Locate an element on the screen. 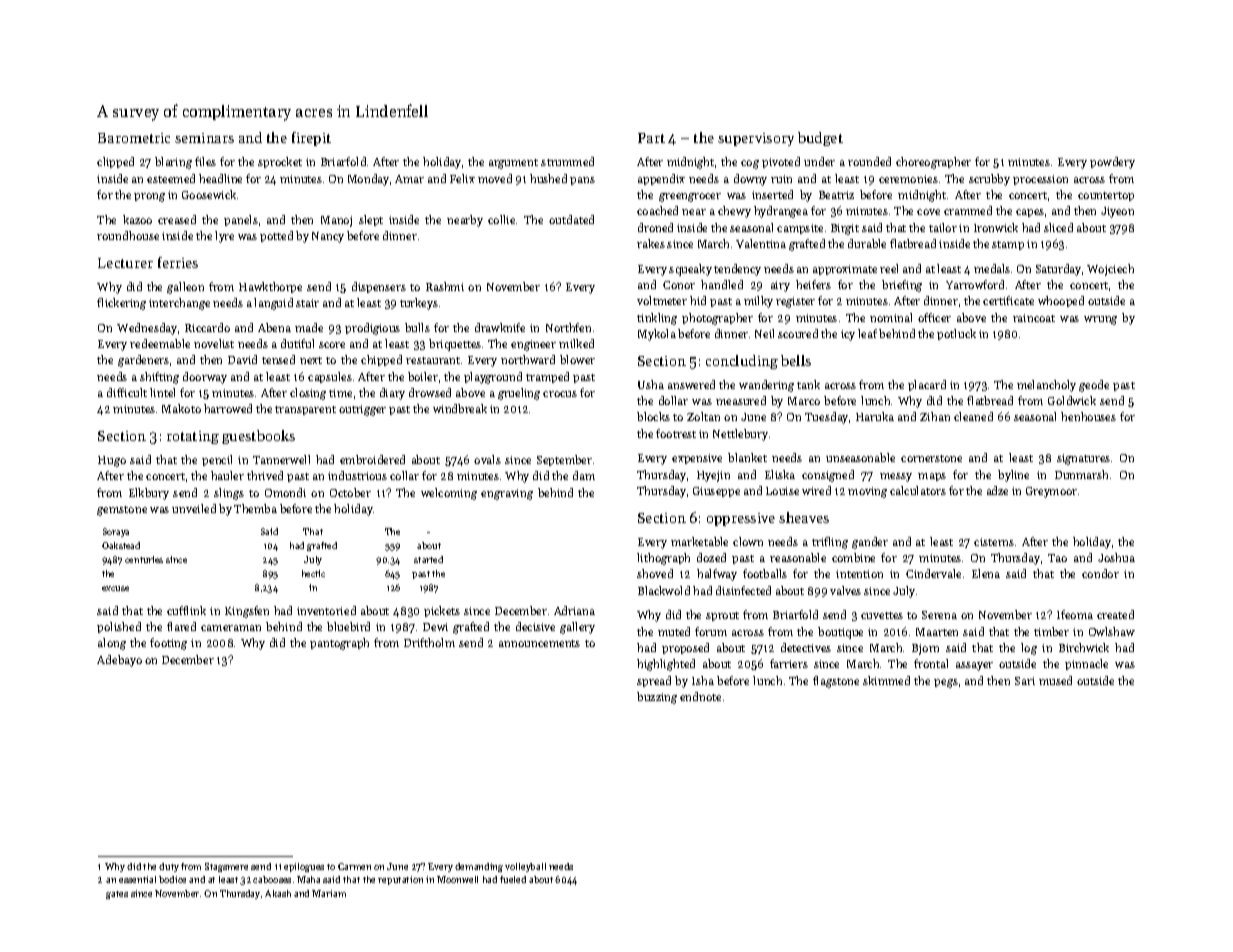 The image size is (1233, 952). Cindervale is located at coordinates (933, 573).
